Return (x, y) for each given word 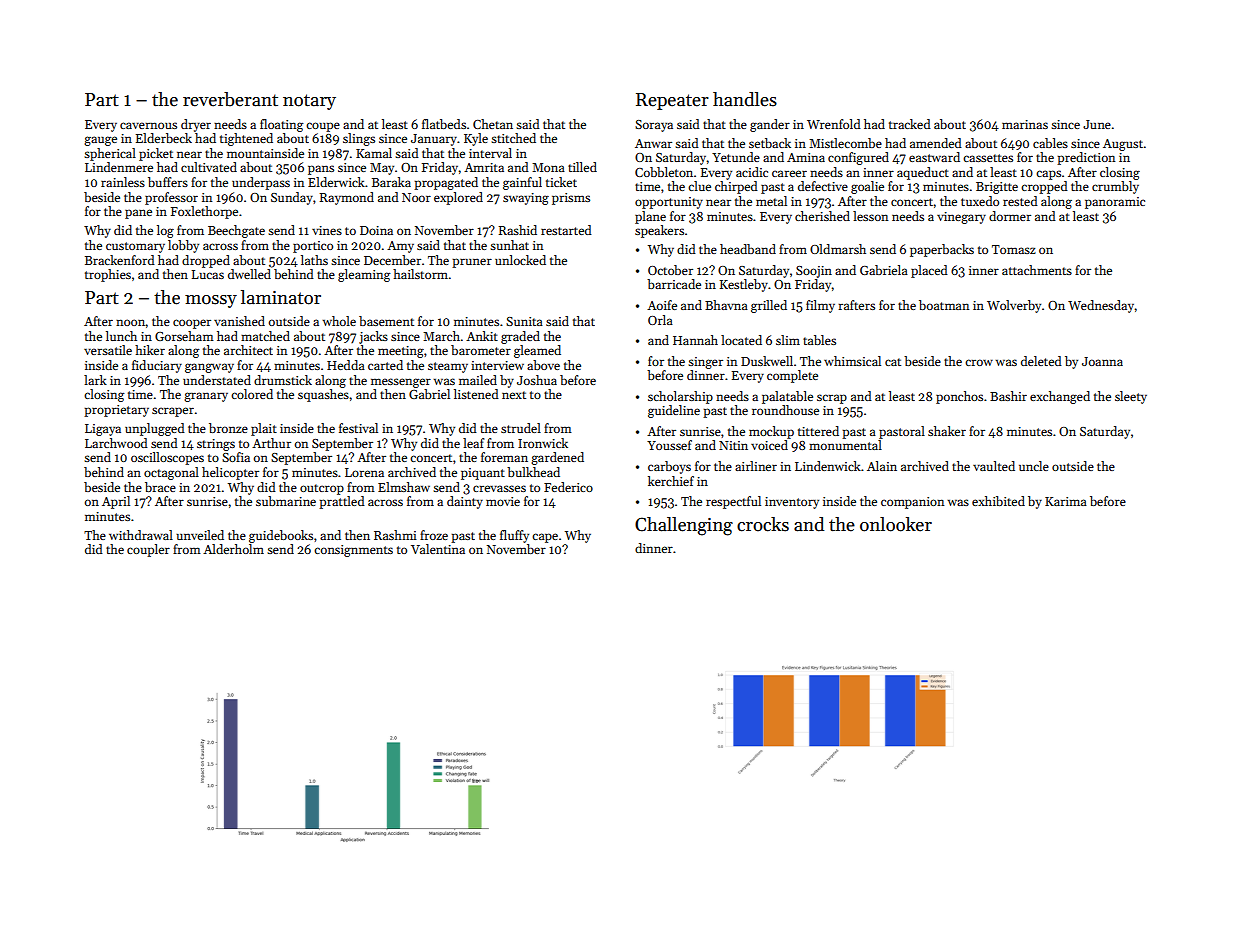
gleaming (364, 275)
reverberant (230, 99)
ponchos (959, 397)
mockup (771, 432)
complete (792, 376)
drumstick (283, 380)
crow (979, 362)
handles (745, 99)
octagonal (171, 473)
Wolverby (1014, 306)
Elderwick (336, 182)
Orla (660, 320)
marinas (1025, 124)
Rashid (518, 230)
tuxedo (980, 201)
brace (160, 487)
